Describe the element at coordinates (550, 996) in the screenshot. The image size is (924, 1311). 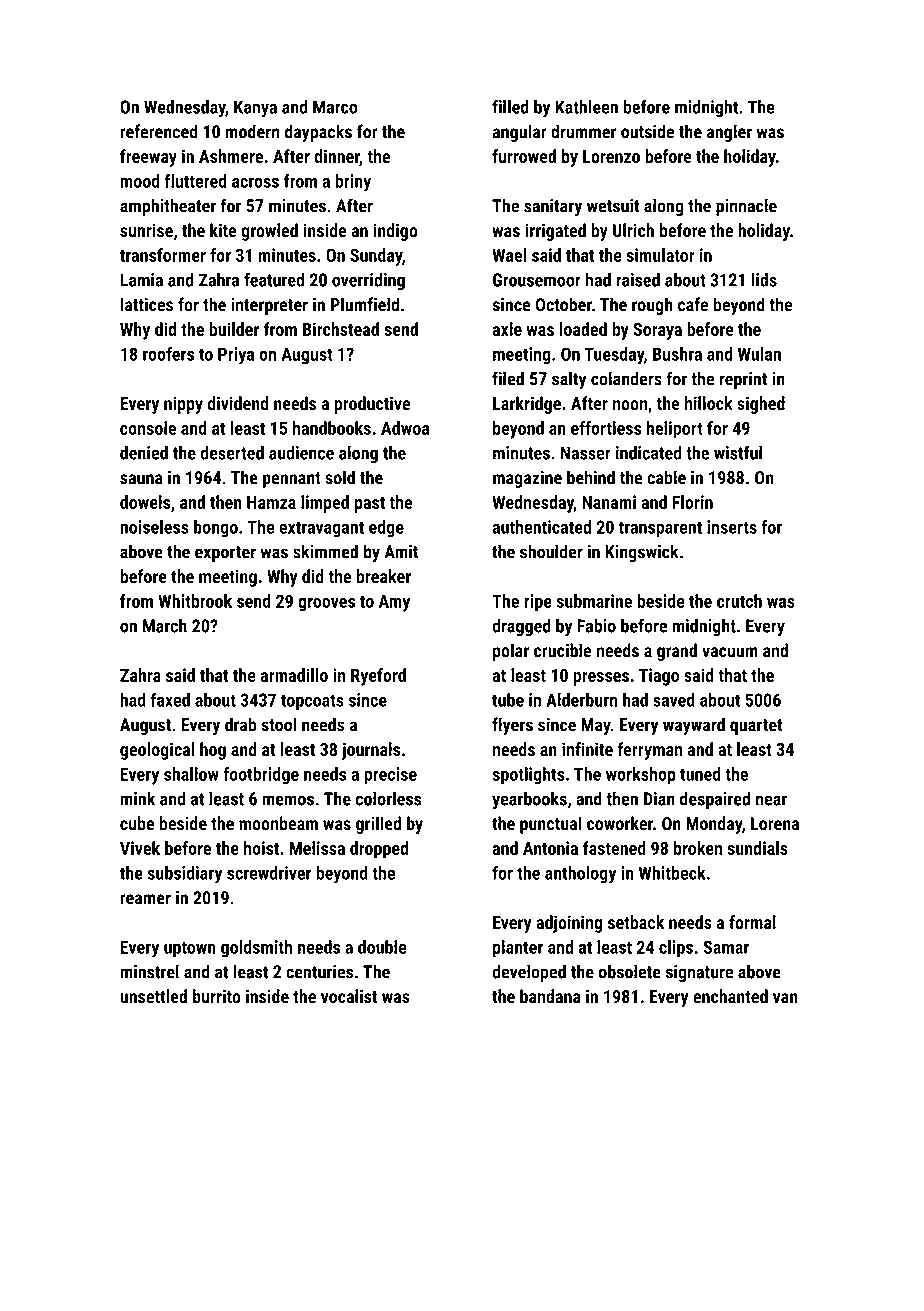
I see `bandana` at that location.
